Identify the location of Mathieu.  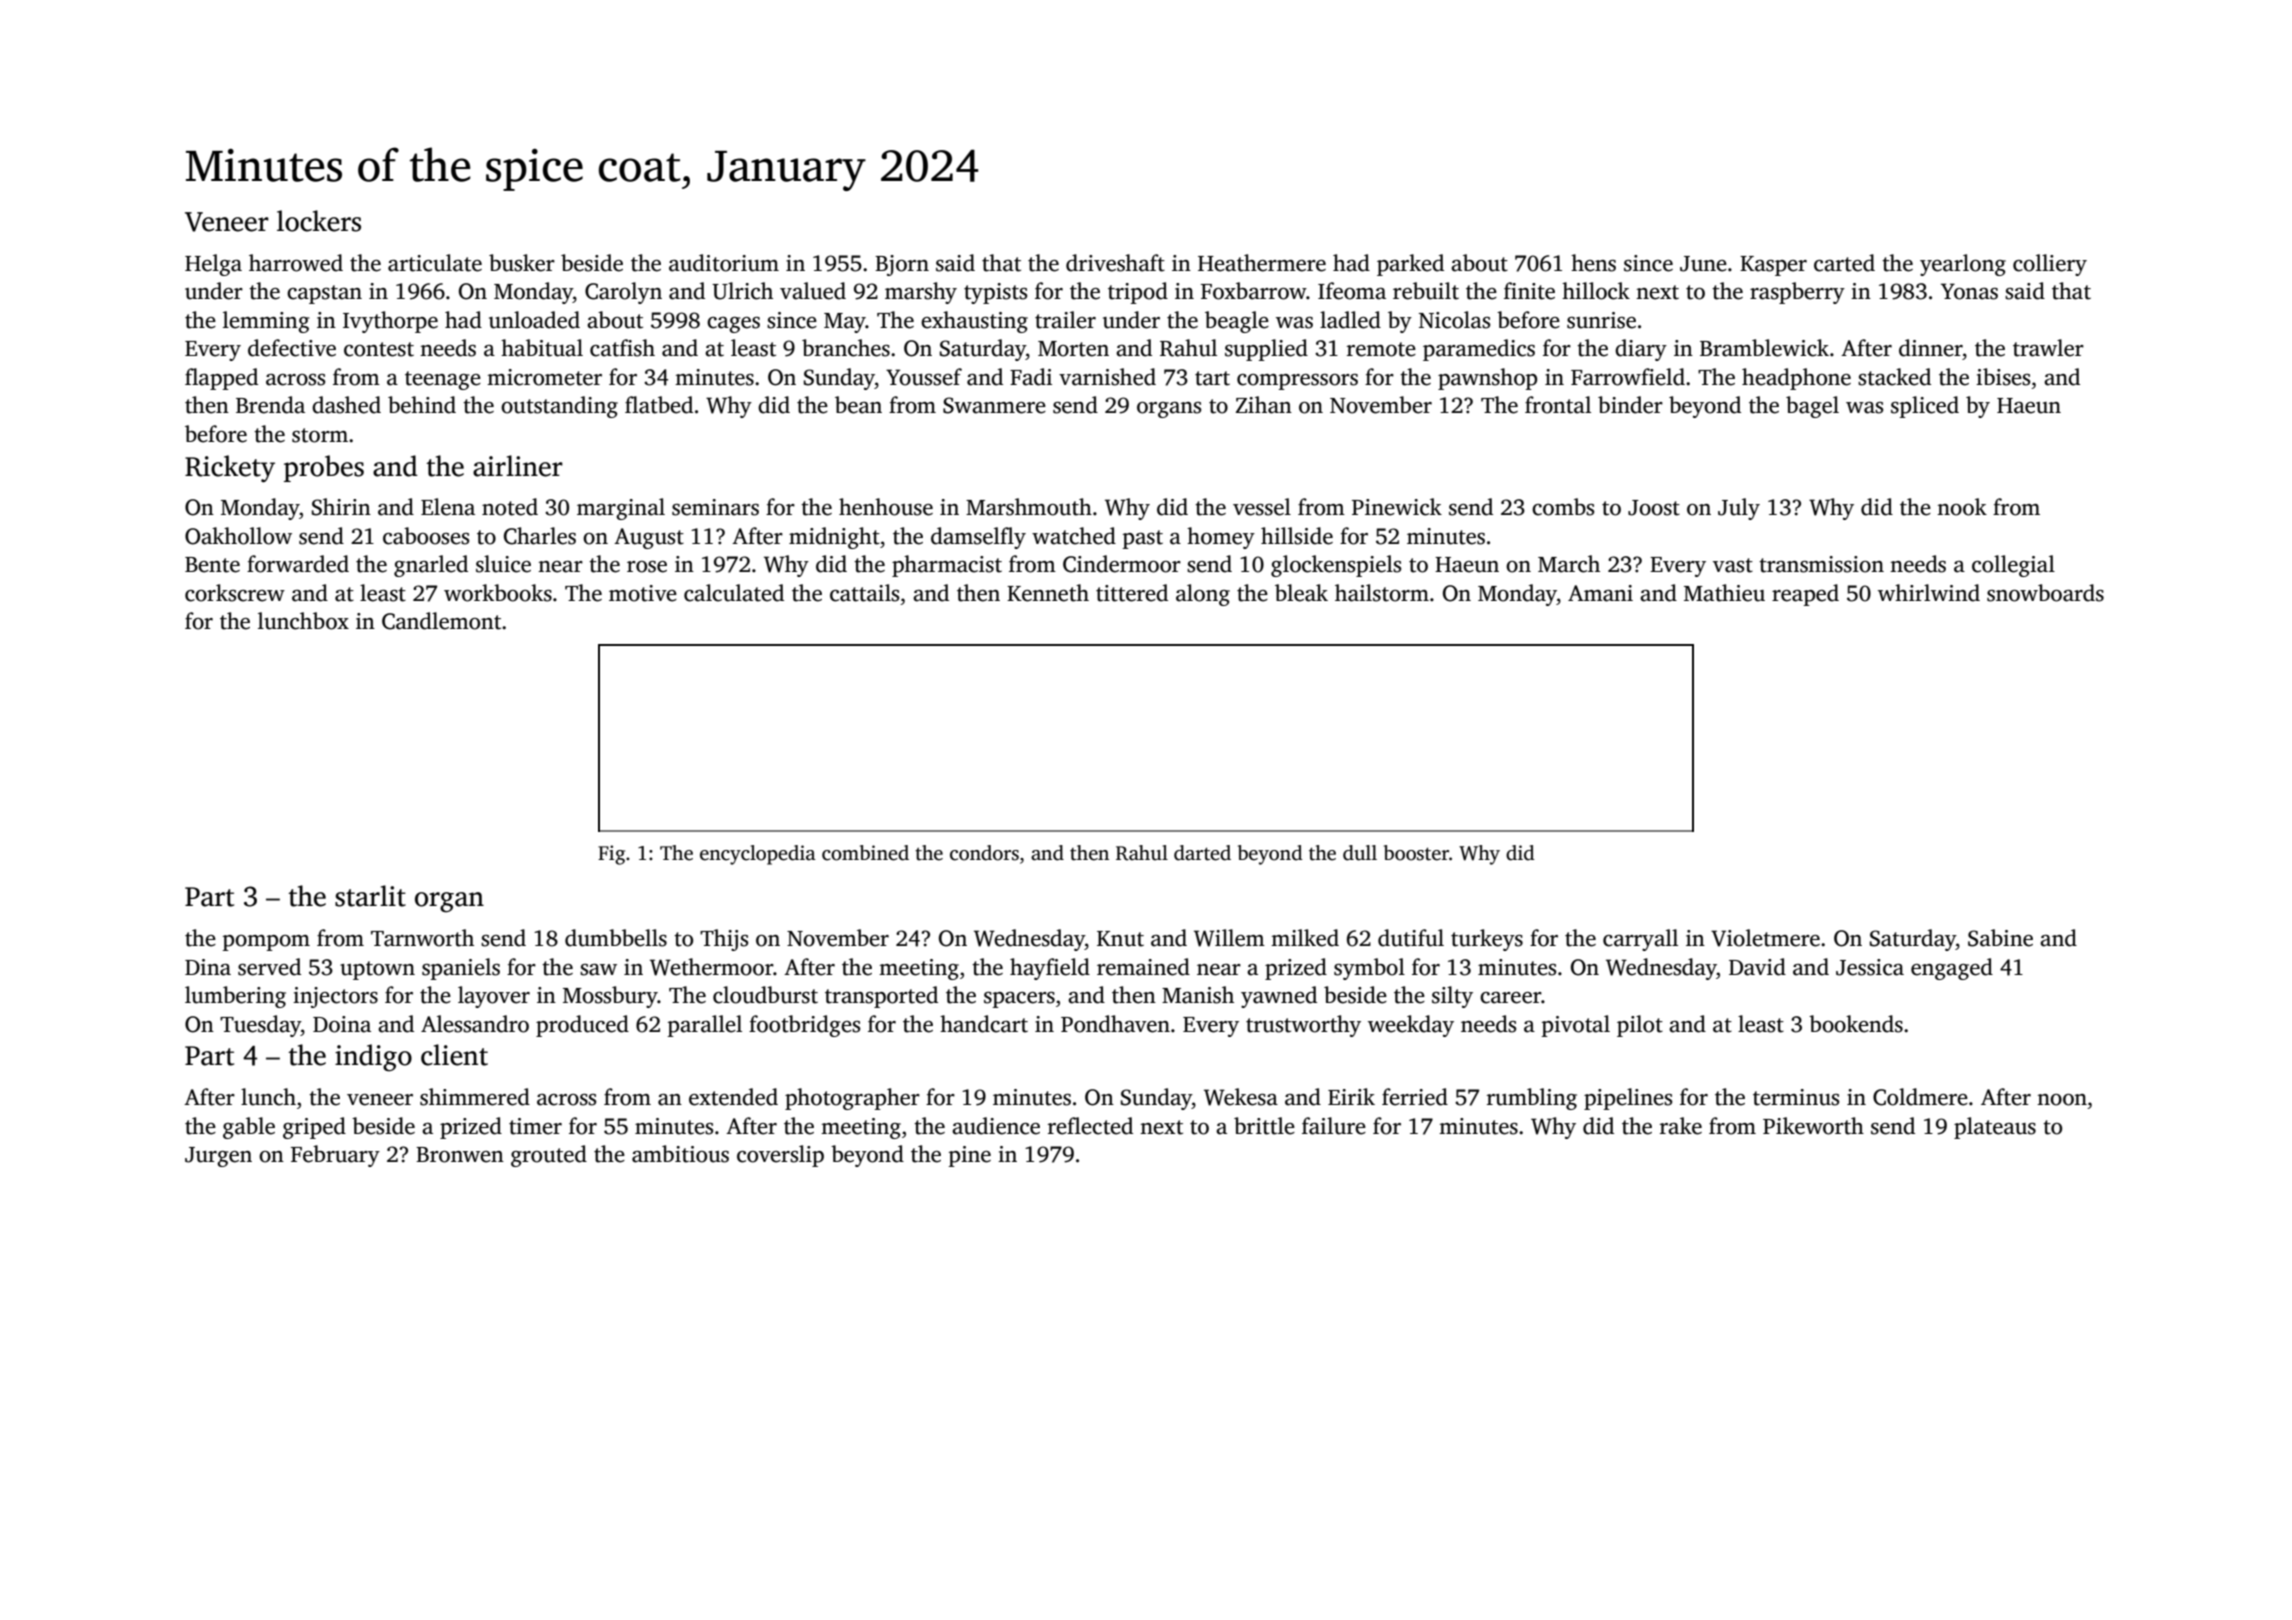
(1724, 593).
